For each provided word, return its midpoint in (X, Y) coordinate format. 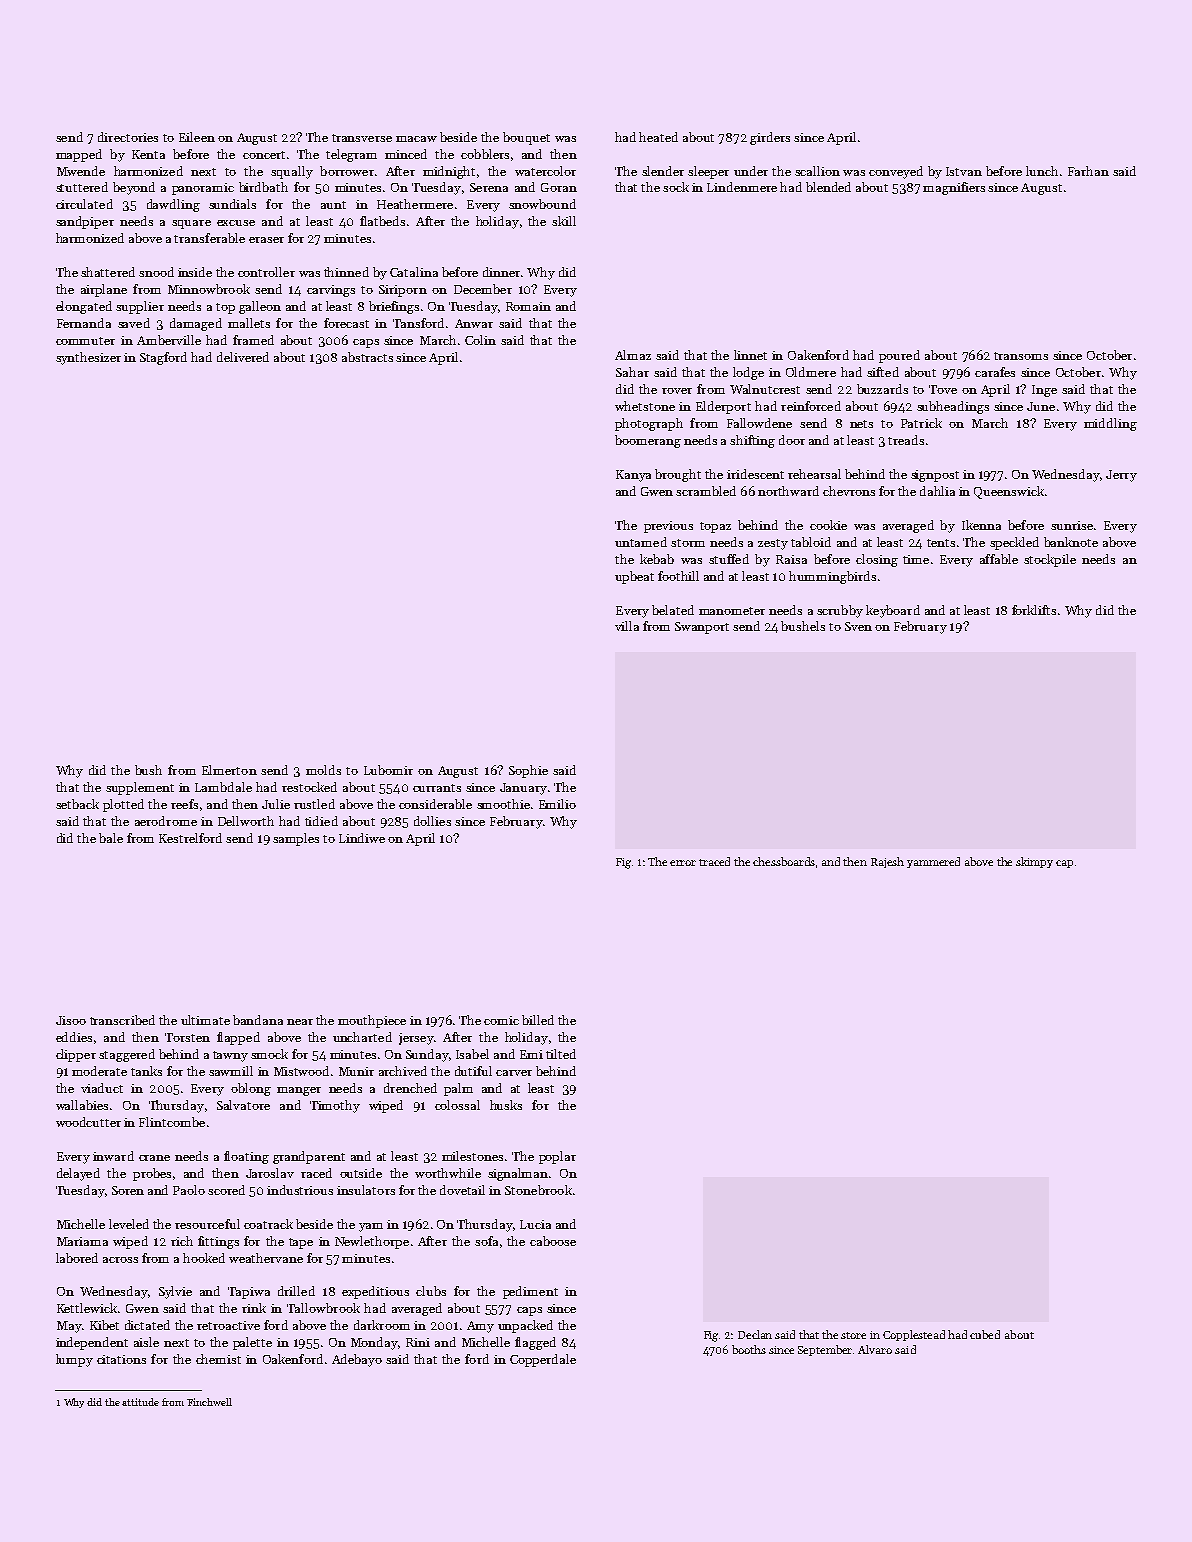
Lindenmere (742, 187)
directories (128, 137)
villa (627, 626)
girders (770, 138)
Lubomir (388, 770)
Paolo (189, 1190)
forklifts (1034, 610)
